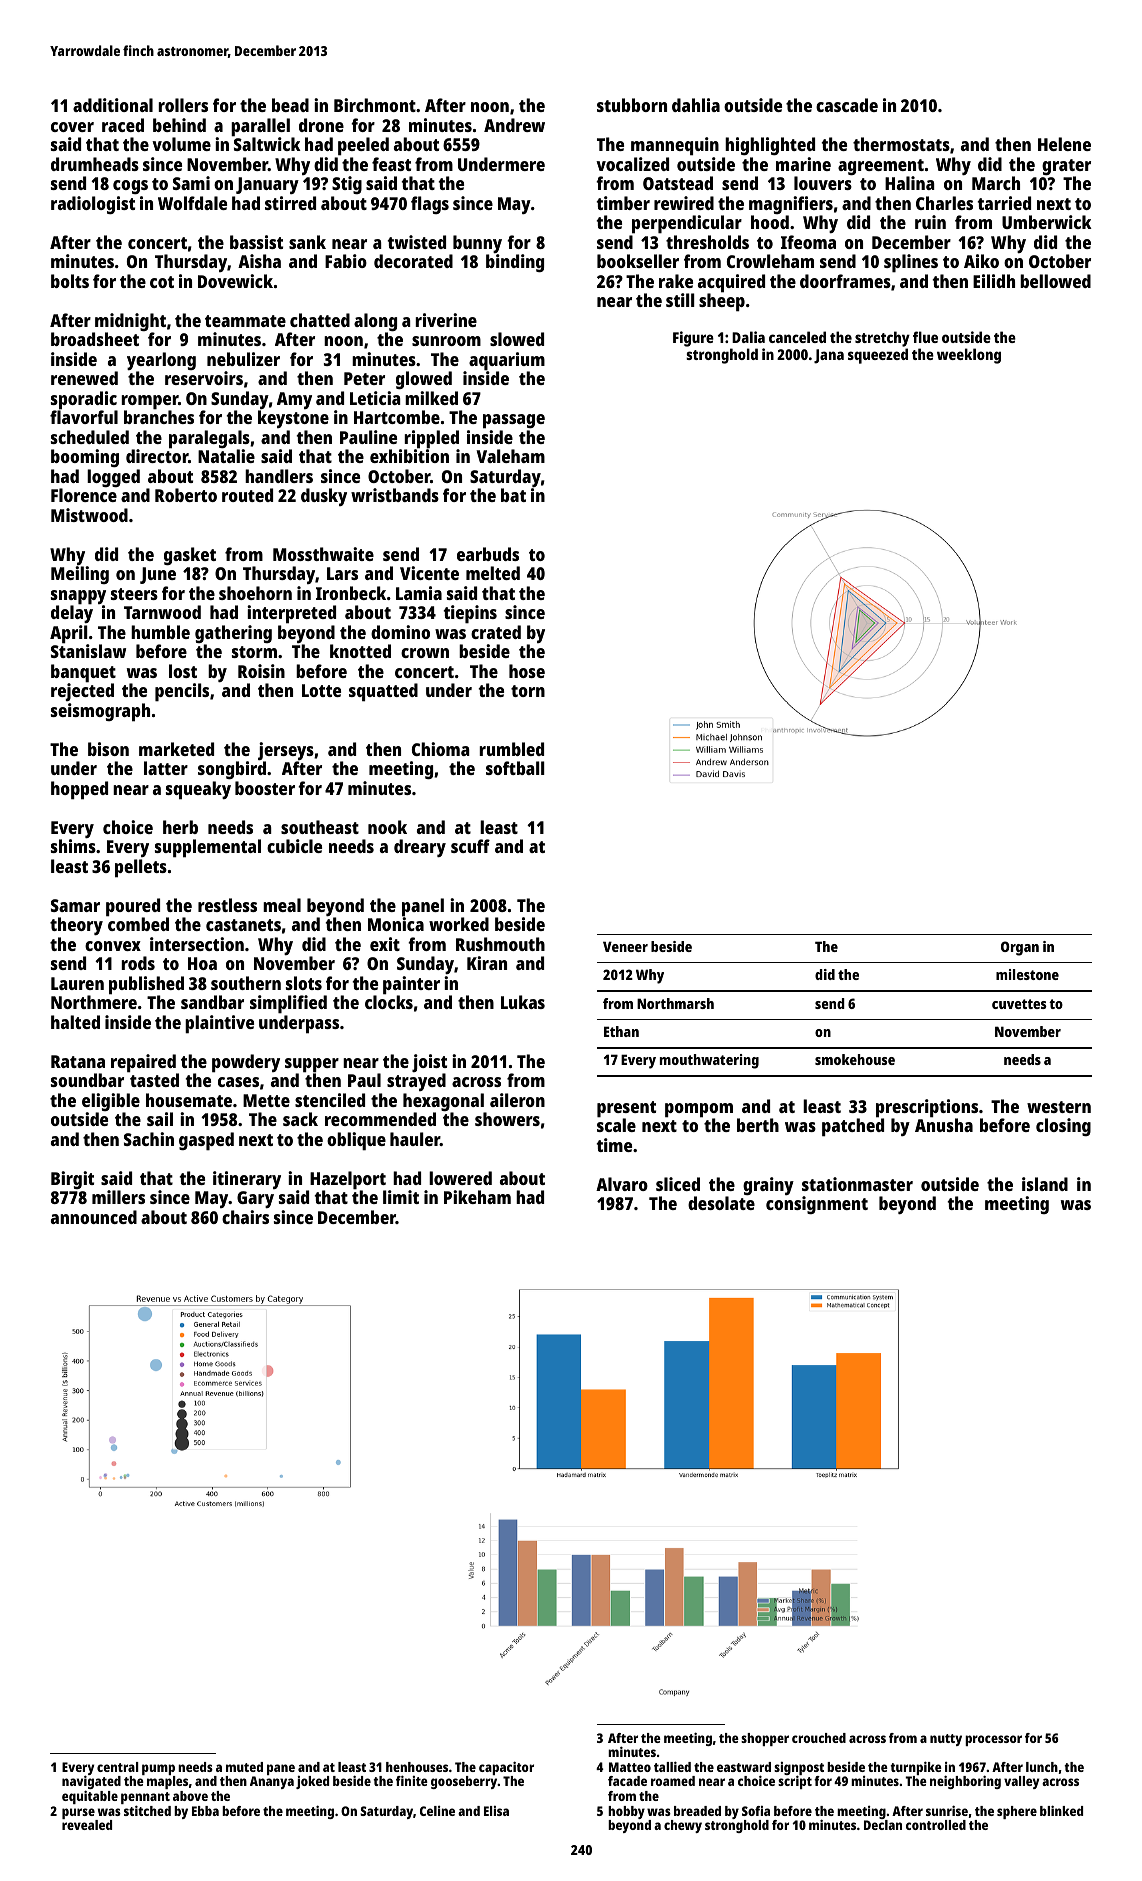 Image resolution: width=1142 pixels, height=1881 pixels. What do you see at coordinates (247, 1180) in the image?
I see `itinerary` at bounding box center [247, 1180].
